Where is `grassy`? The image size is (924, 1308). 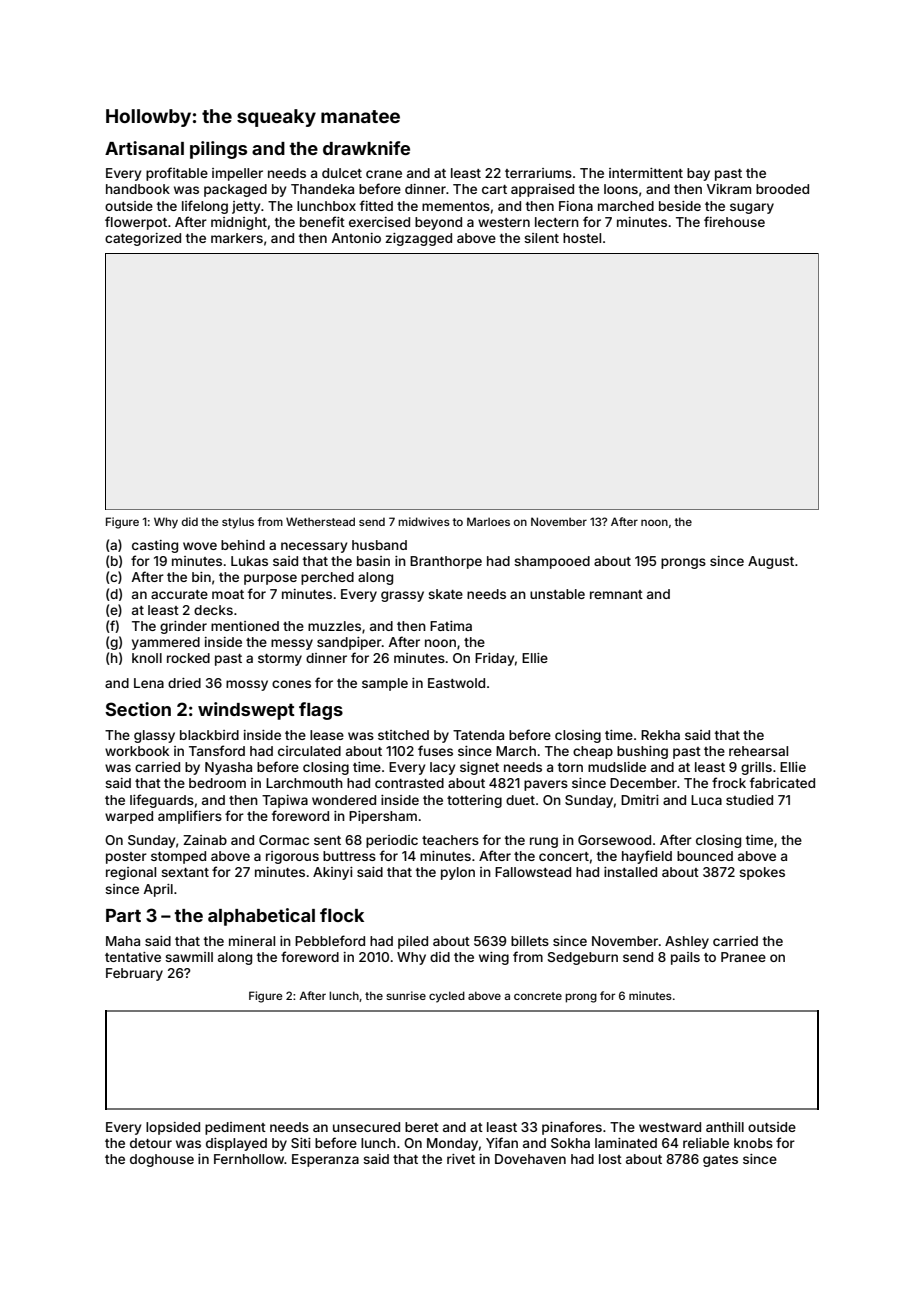
grassy is located at coordinates (402, 596).
